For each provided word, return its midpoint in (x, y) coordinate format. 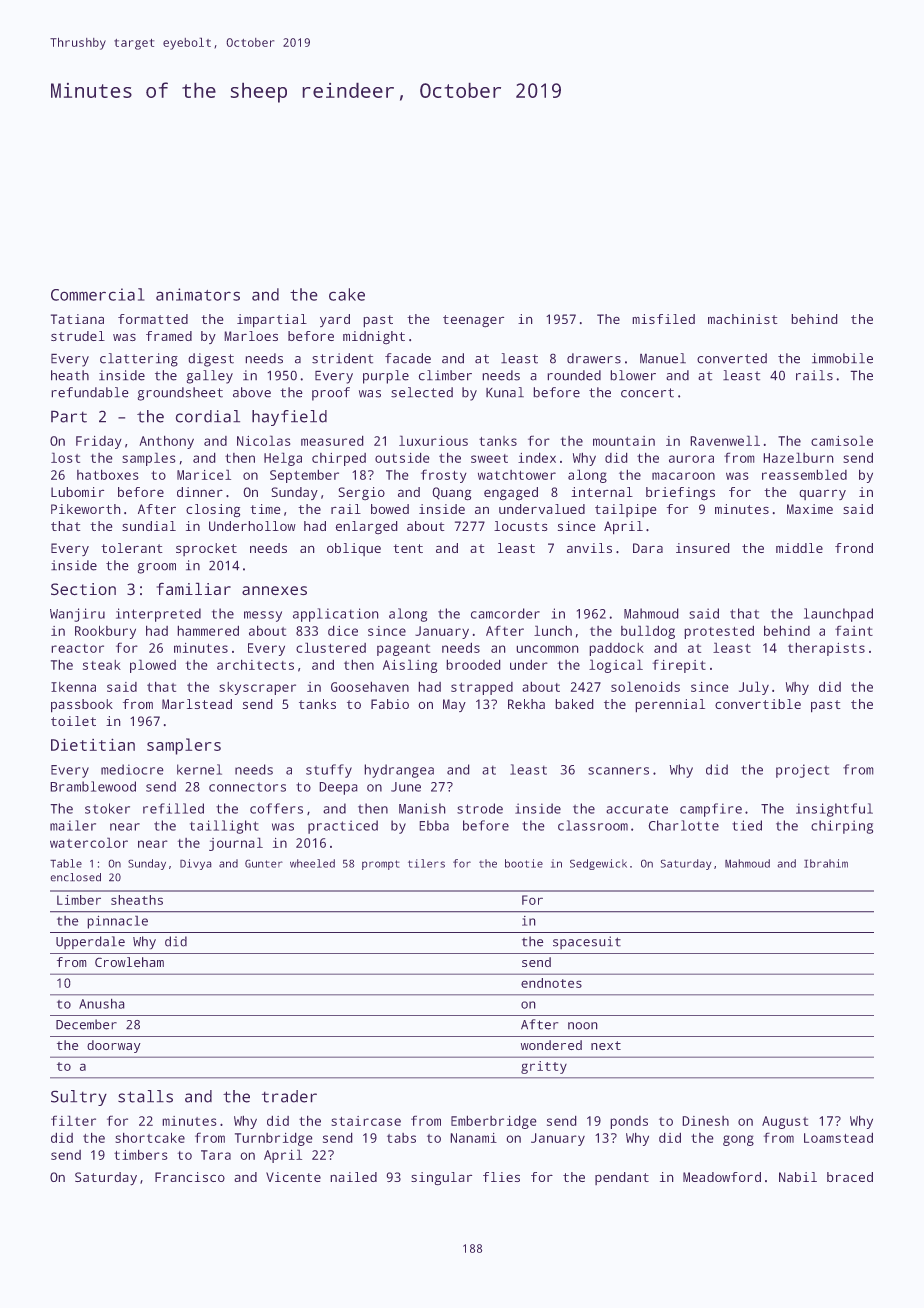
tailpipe (625, 510)
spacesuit (587, 942)
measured (332, 441)
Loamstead (838, 1138)
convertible (758, 704)
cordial (208, 416)
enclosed (76, 877)
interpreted (158, 615)
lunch (553, 631)
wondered (551, 1045)
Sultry (79, 1098)
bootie (524, 863)
